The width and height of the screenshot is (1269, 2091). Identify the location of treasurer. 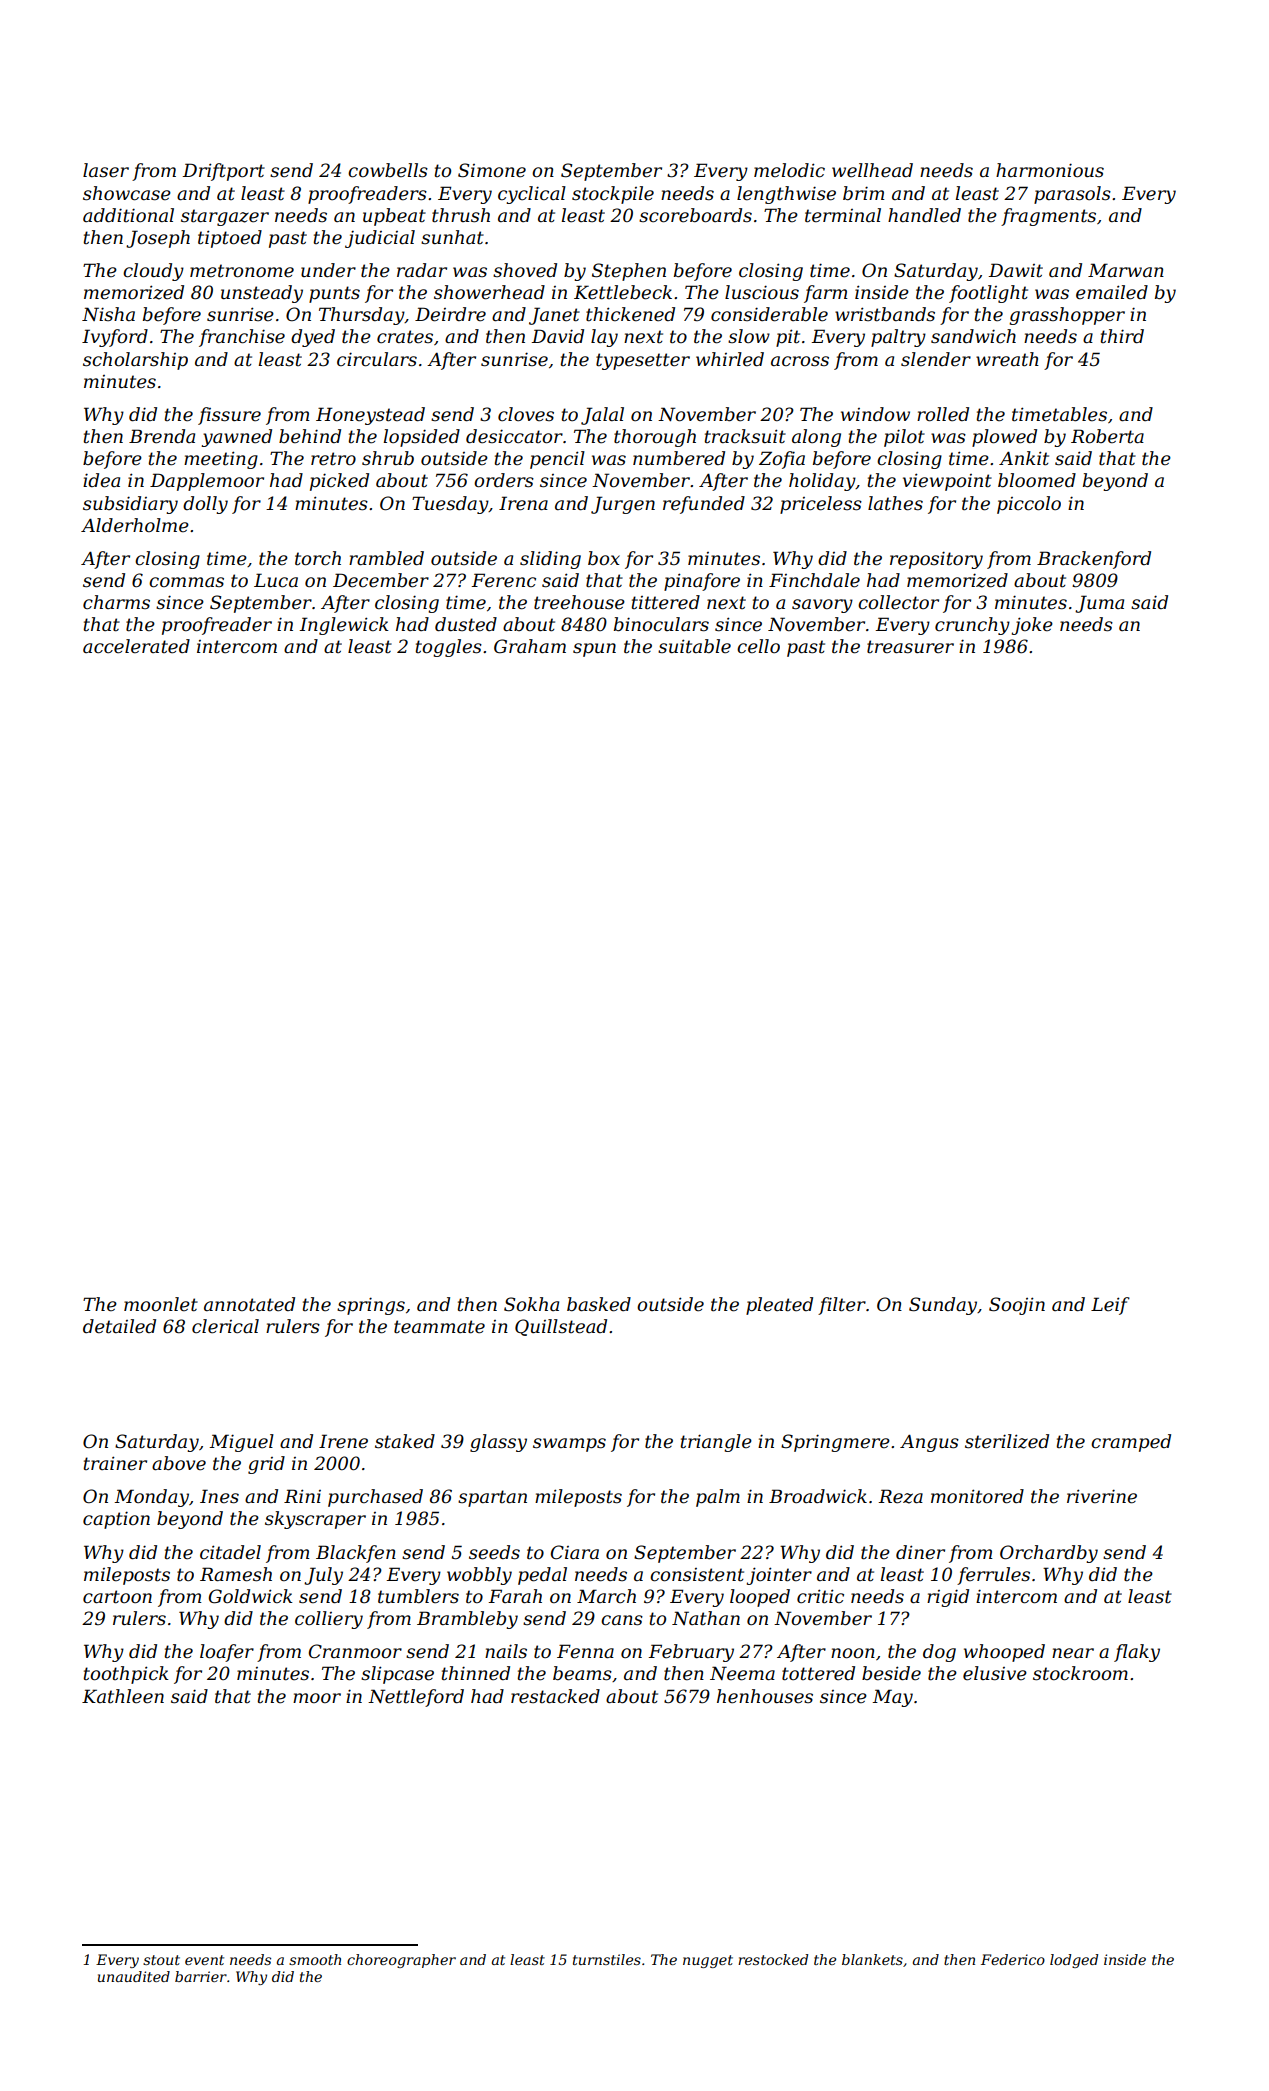
(910, 647).
